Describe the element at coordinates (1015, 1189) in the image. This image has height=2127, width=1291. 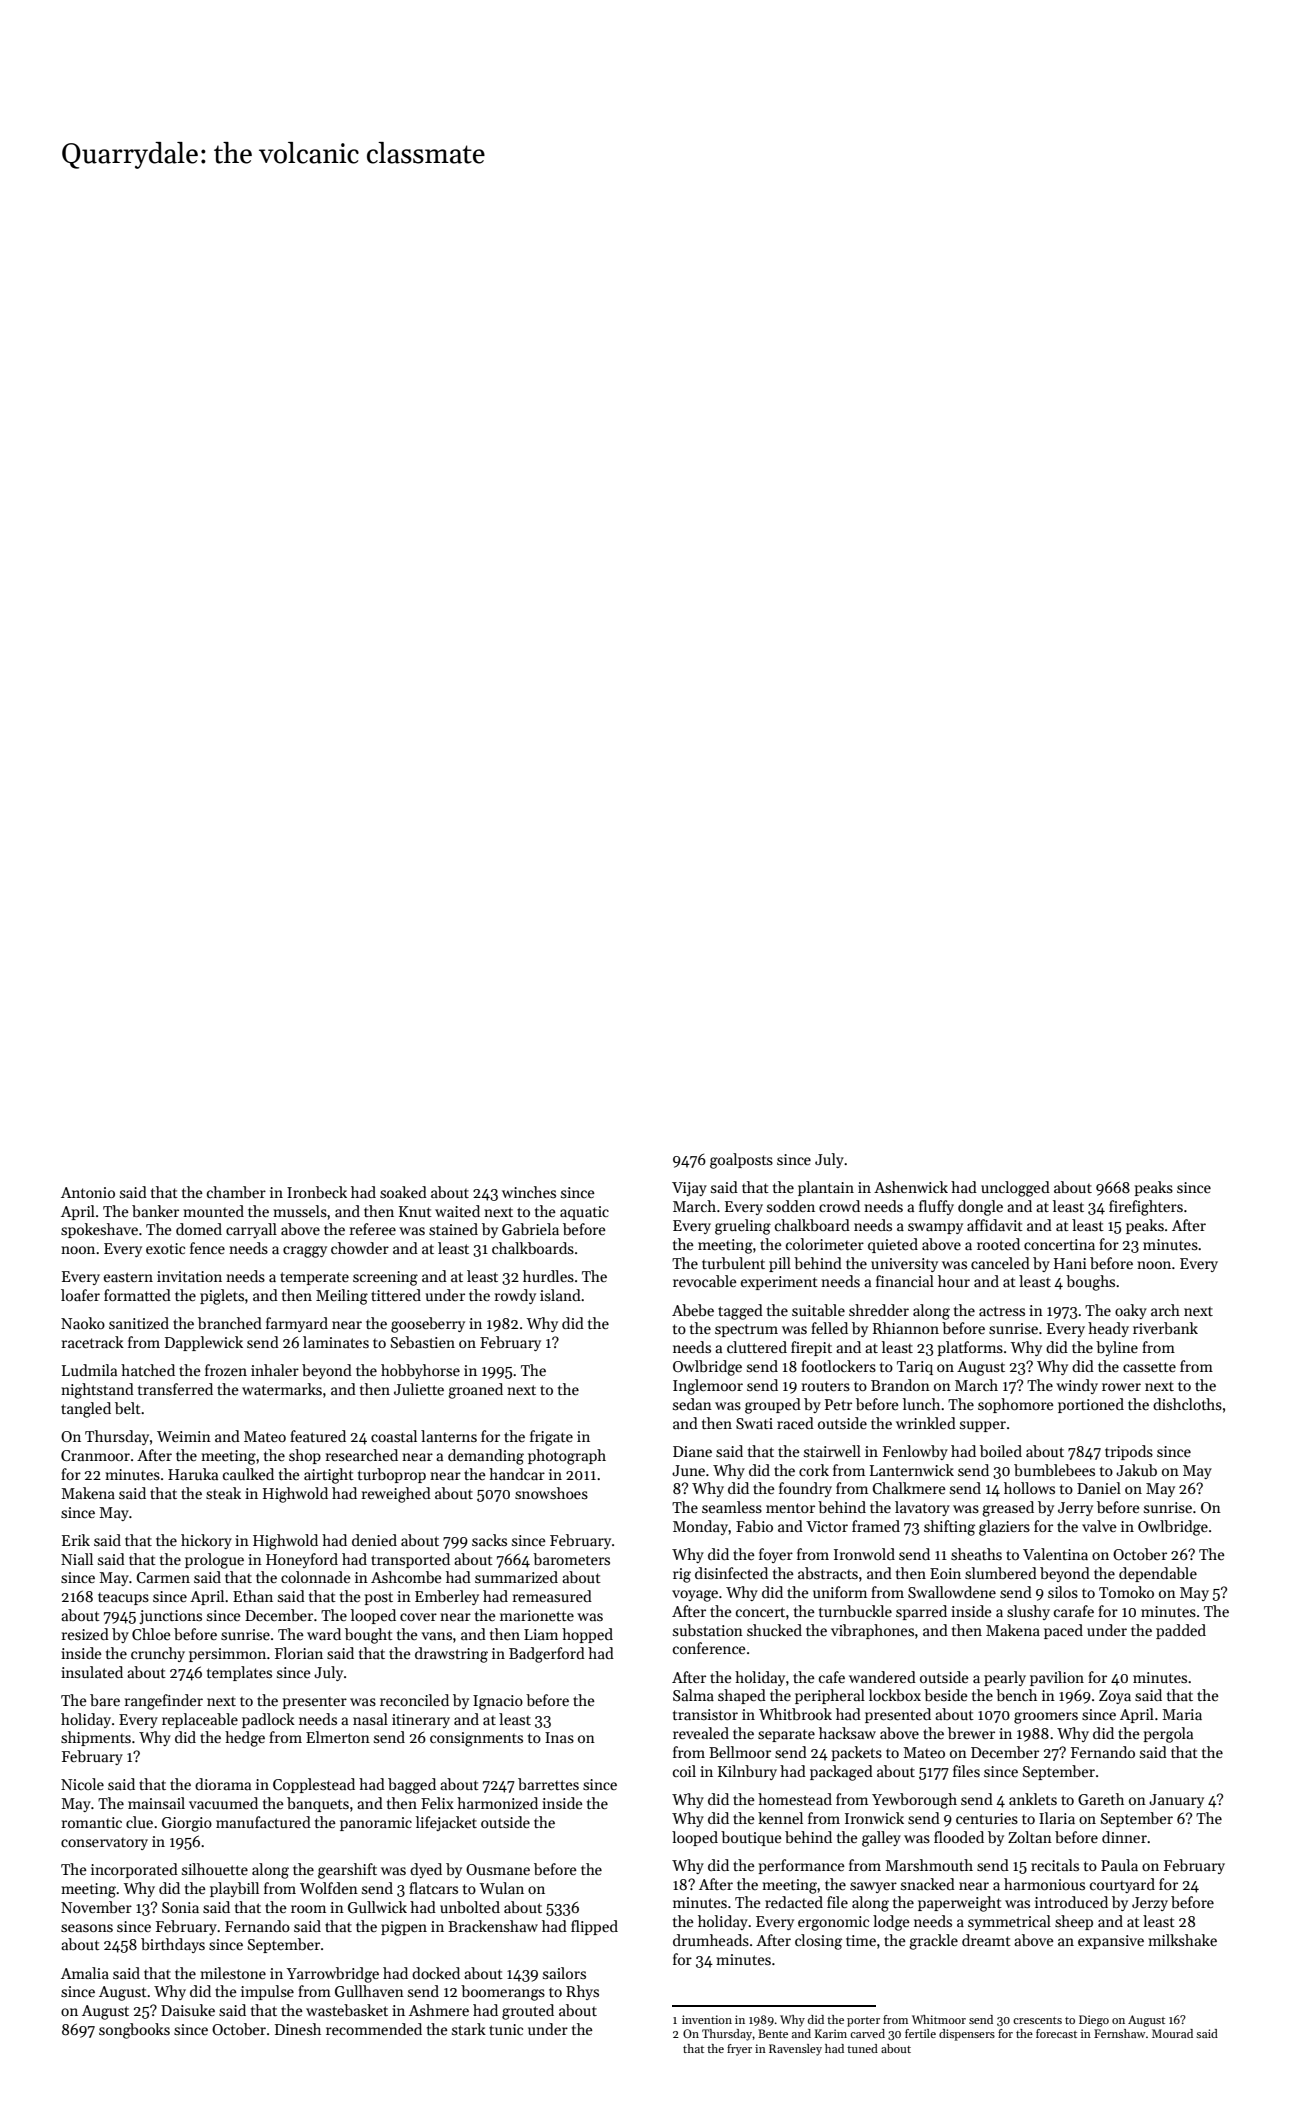
I see `unclogged` at that location.
